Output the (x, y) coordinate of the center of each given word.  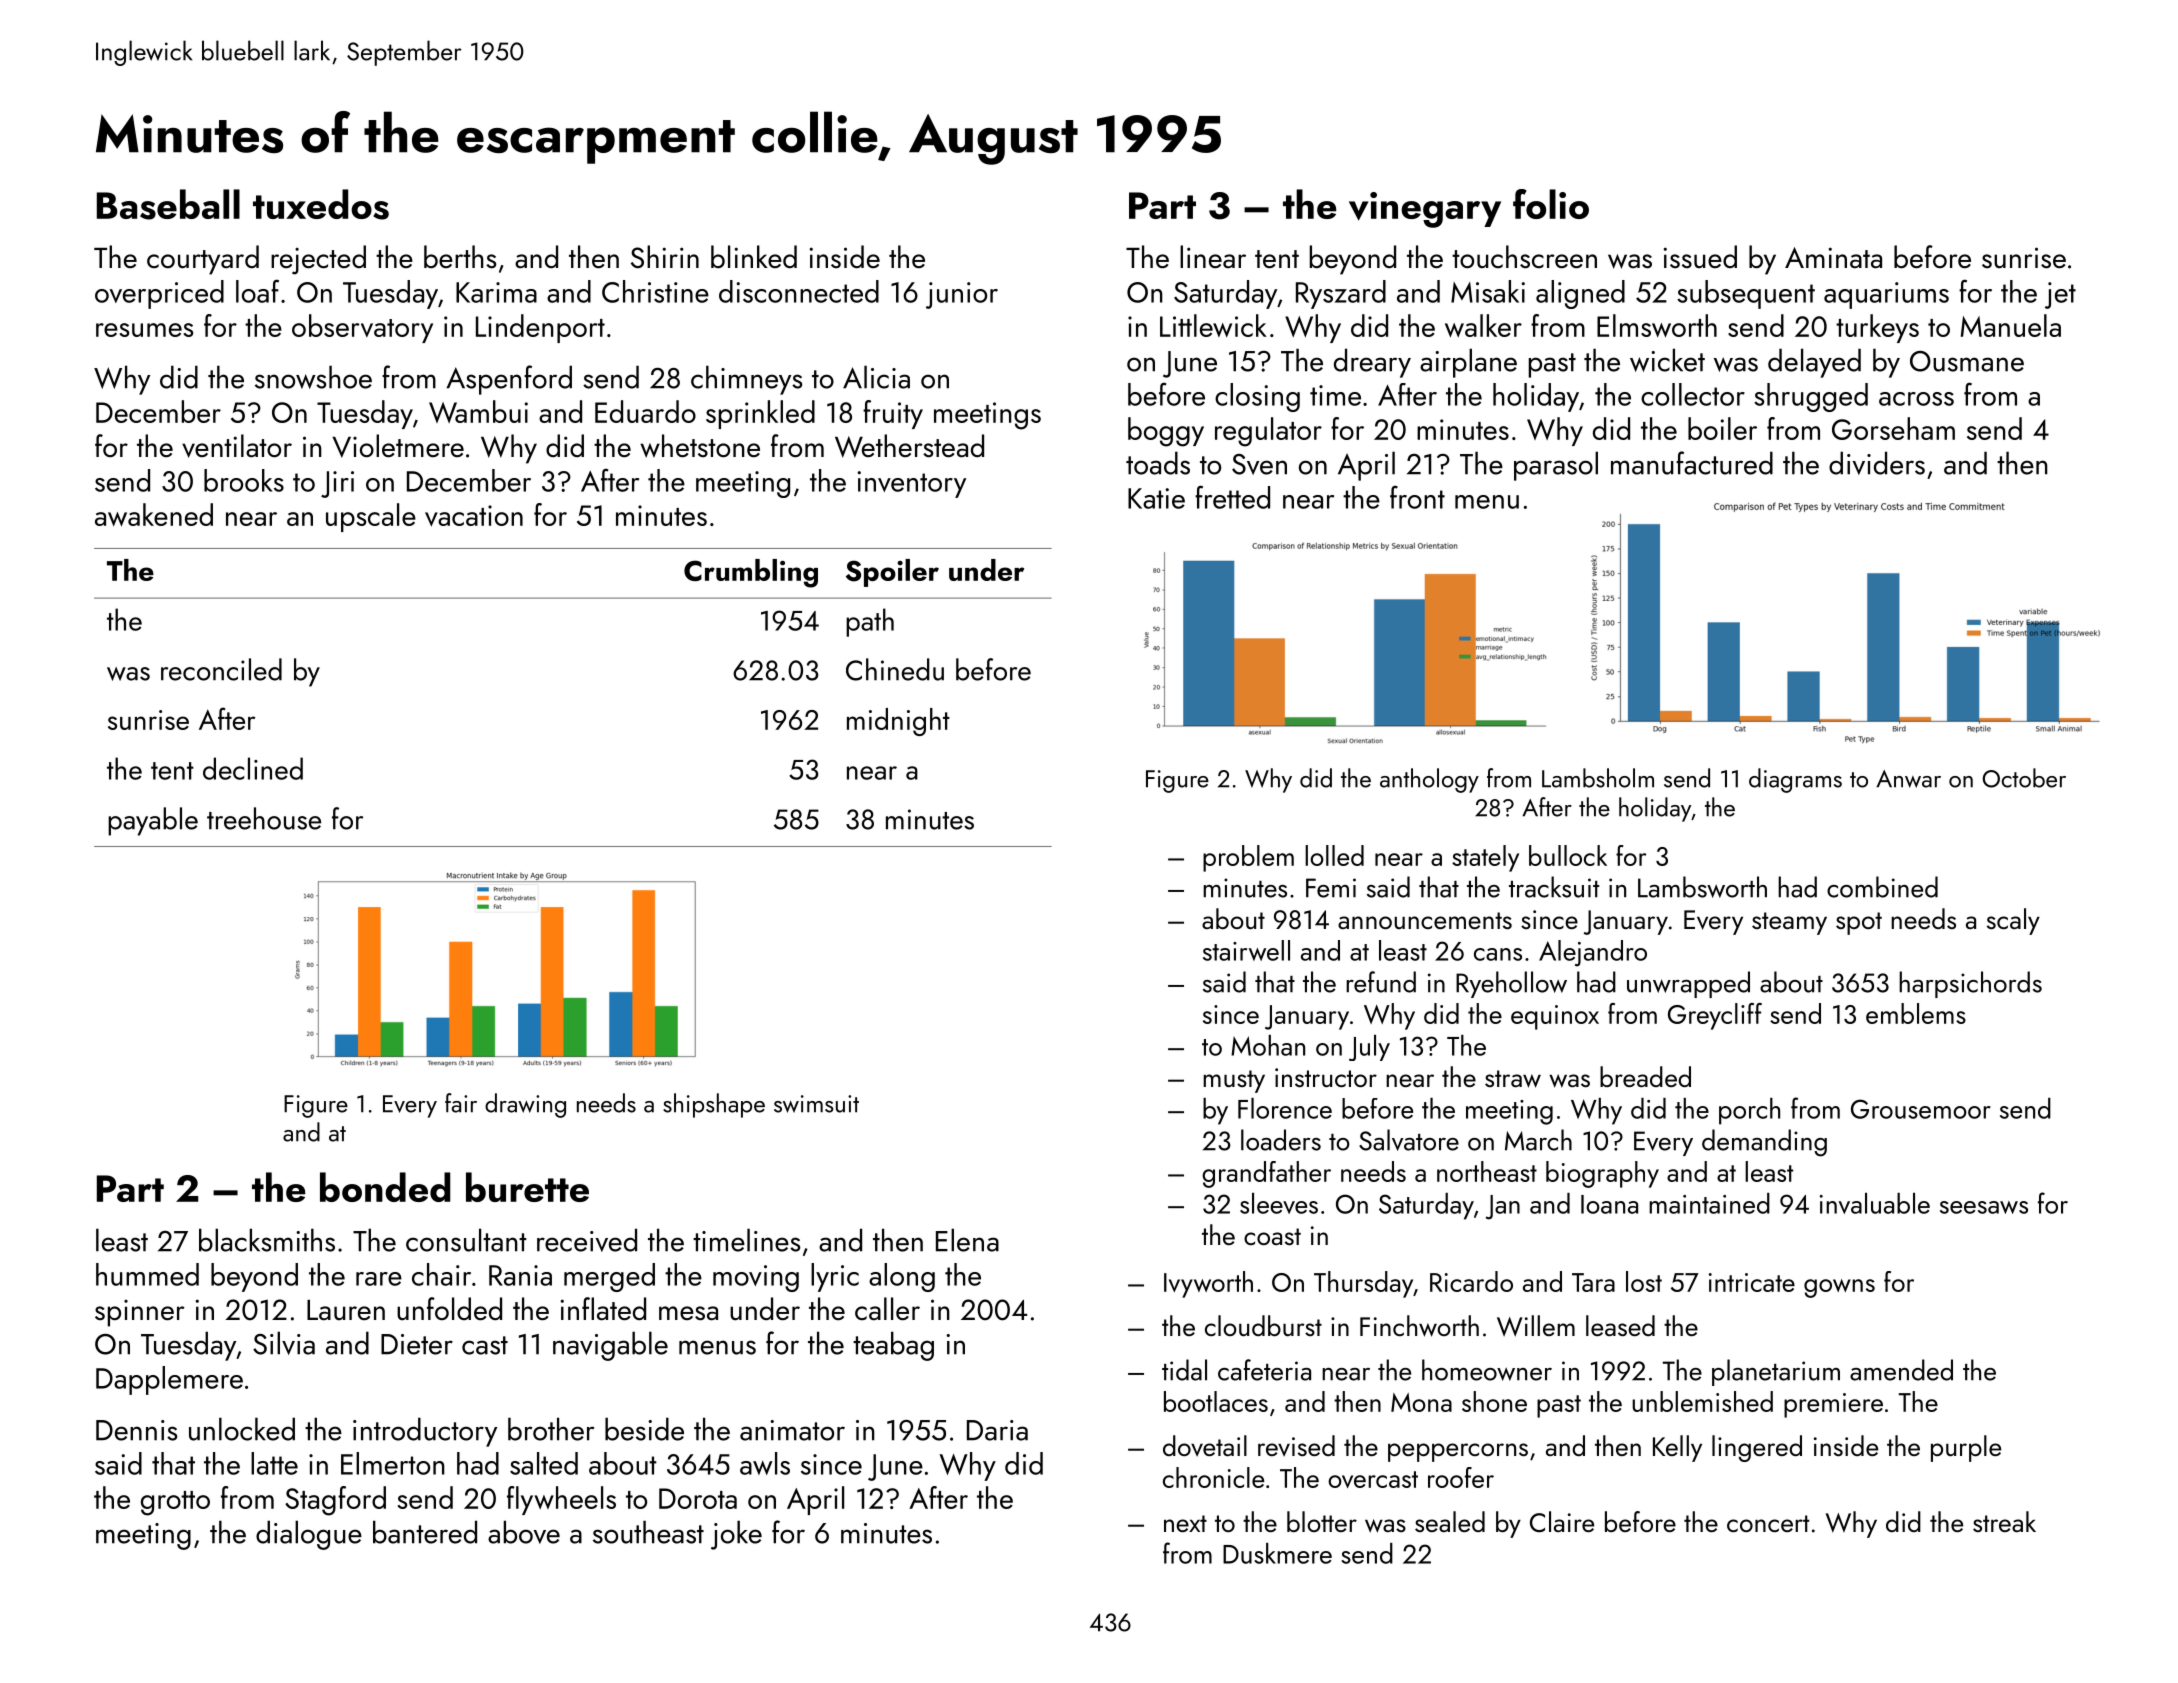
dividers (1877, 463)
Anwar (1908, 779)
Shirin (665, 256)
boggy (1166, 432)
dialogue (309, 1535)
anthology (1429, 780)
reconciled (221, 669)
